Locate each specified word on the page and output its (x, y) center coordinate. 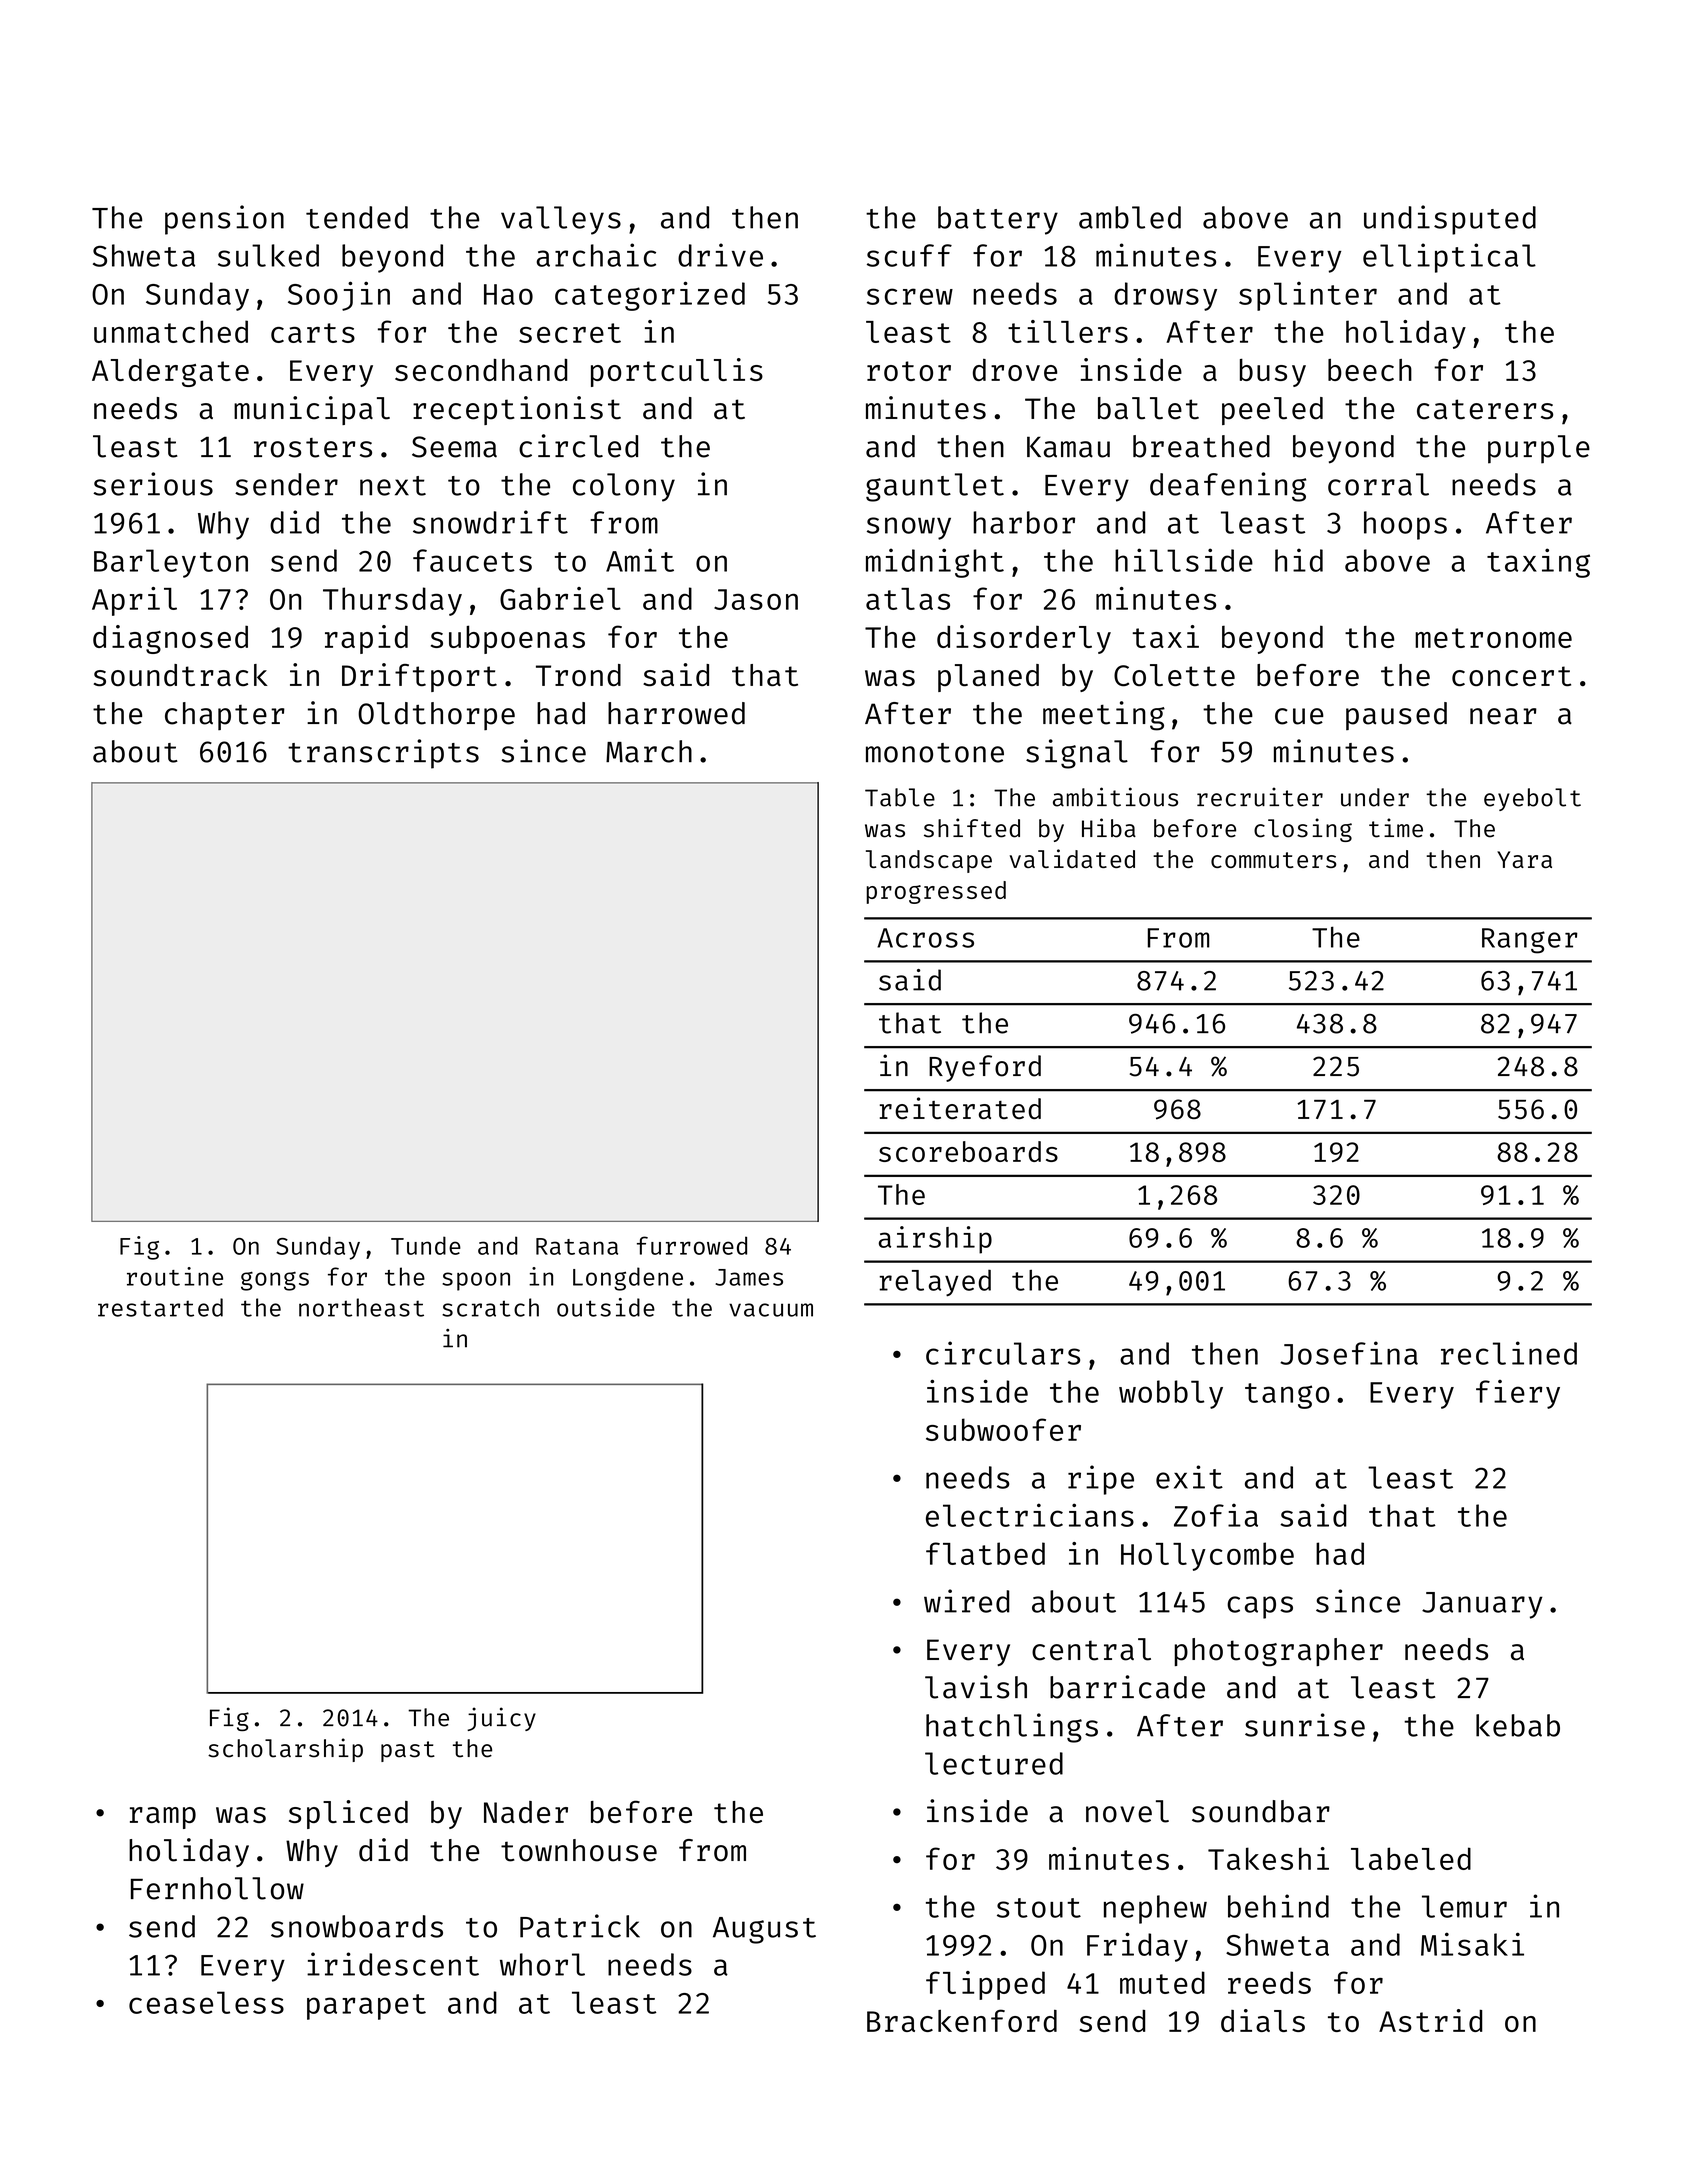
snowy (909, 528)
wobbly (1171, 1394)
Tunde (426, 1245)
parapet (366, 2007)
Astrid (1430, 2020)
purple (1539, 449)
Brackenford (962, 2020)
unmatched (171, 331)
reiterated (960, 1108)
